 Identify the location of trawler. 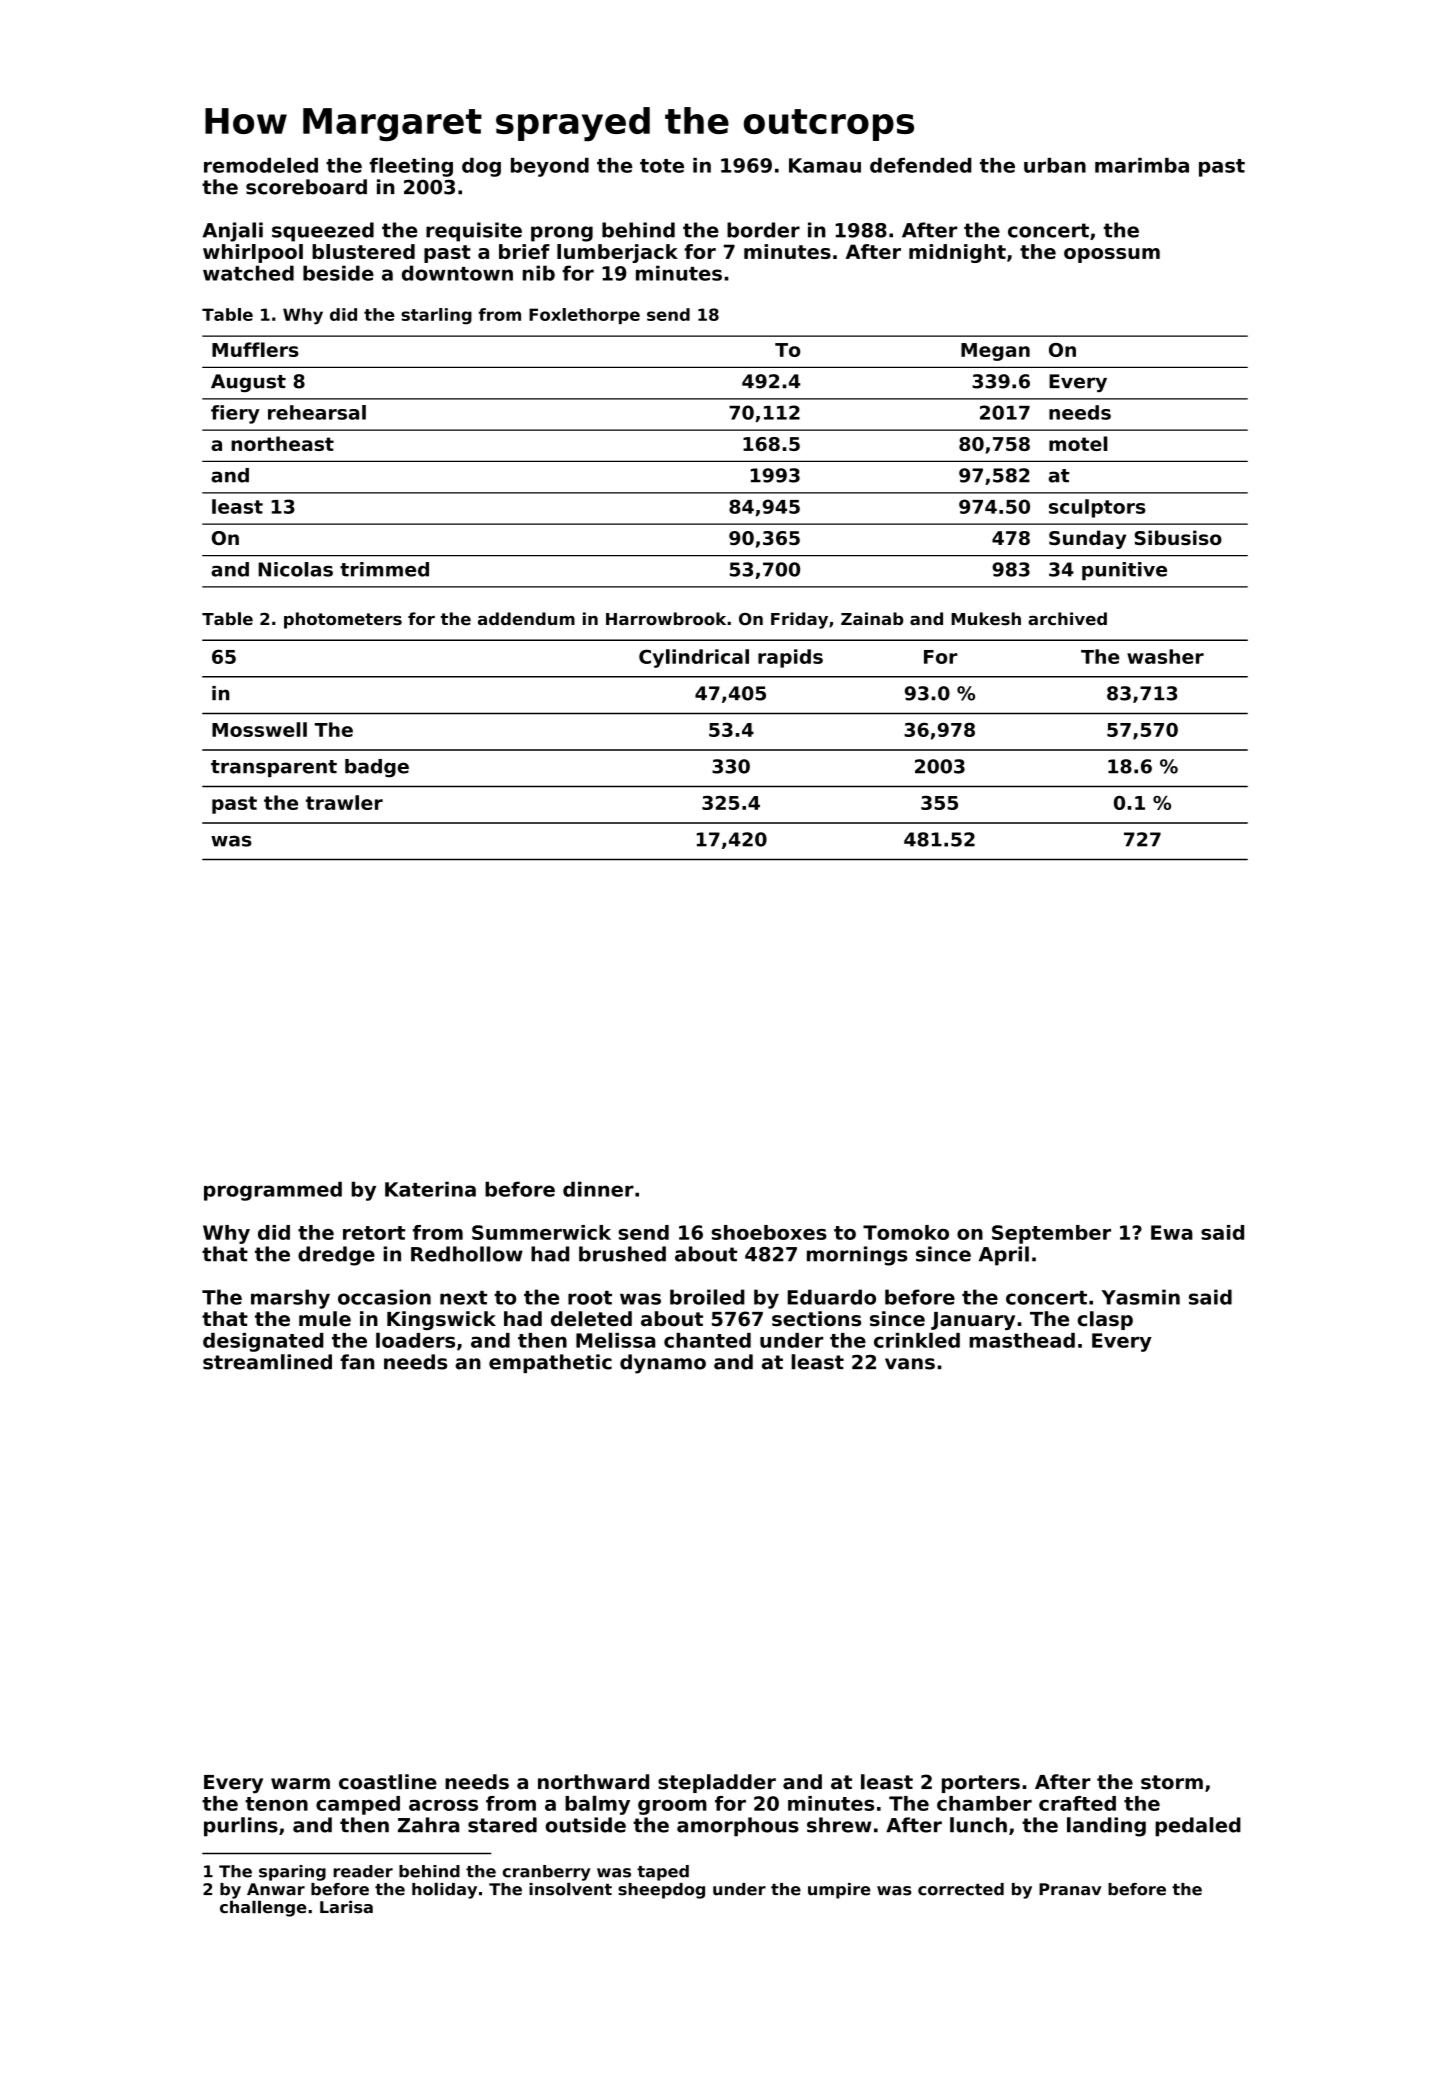
(344, 802).
